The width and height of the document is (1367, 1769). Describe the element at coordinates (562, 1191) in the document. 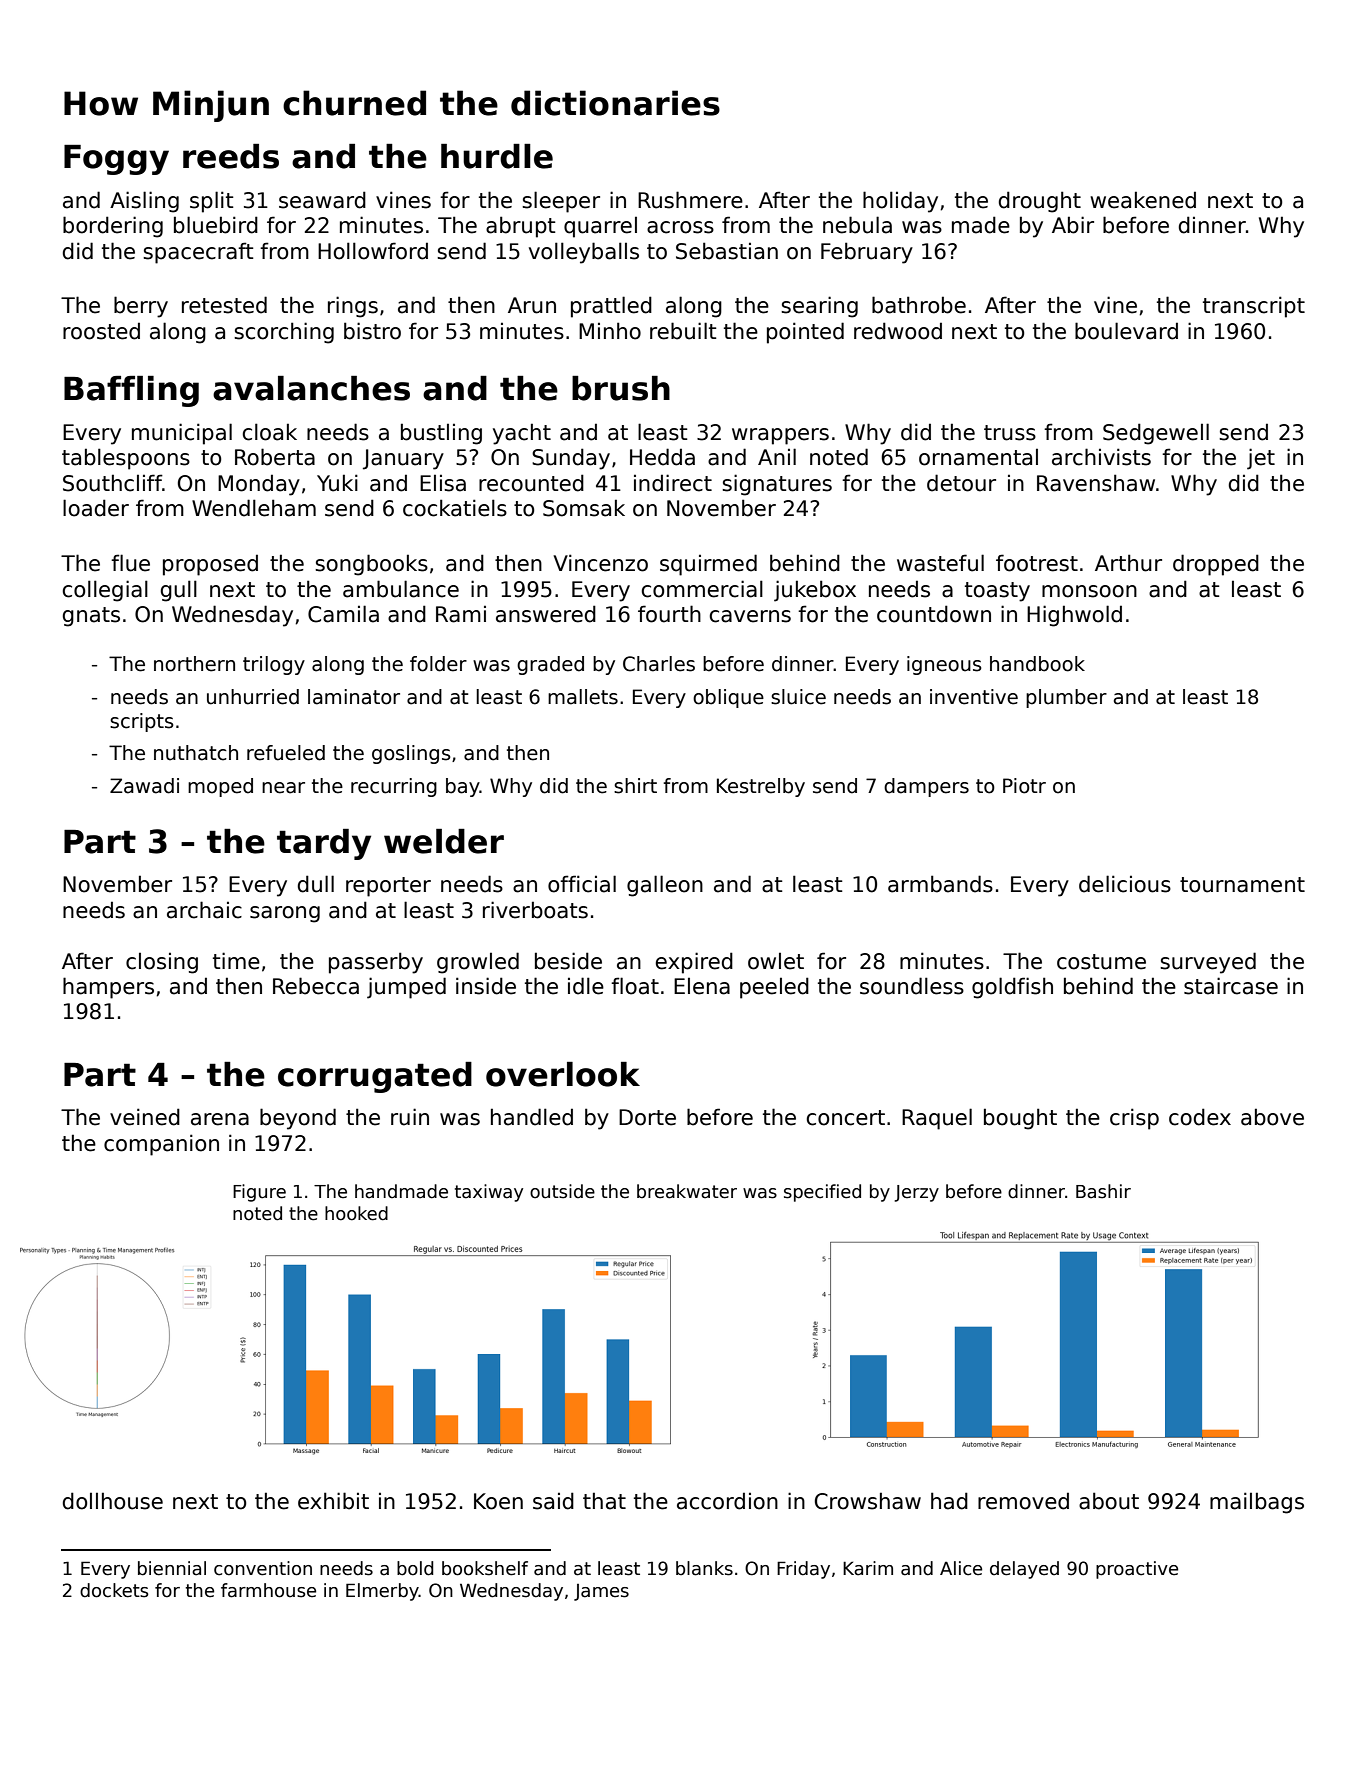

I see `outside` at that location.
